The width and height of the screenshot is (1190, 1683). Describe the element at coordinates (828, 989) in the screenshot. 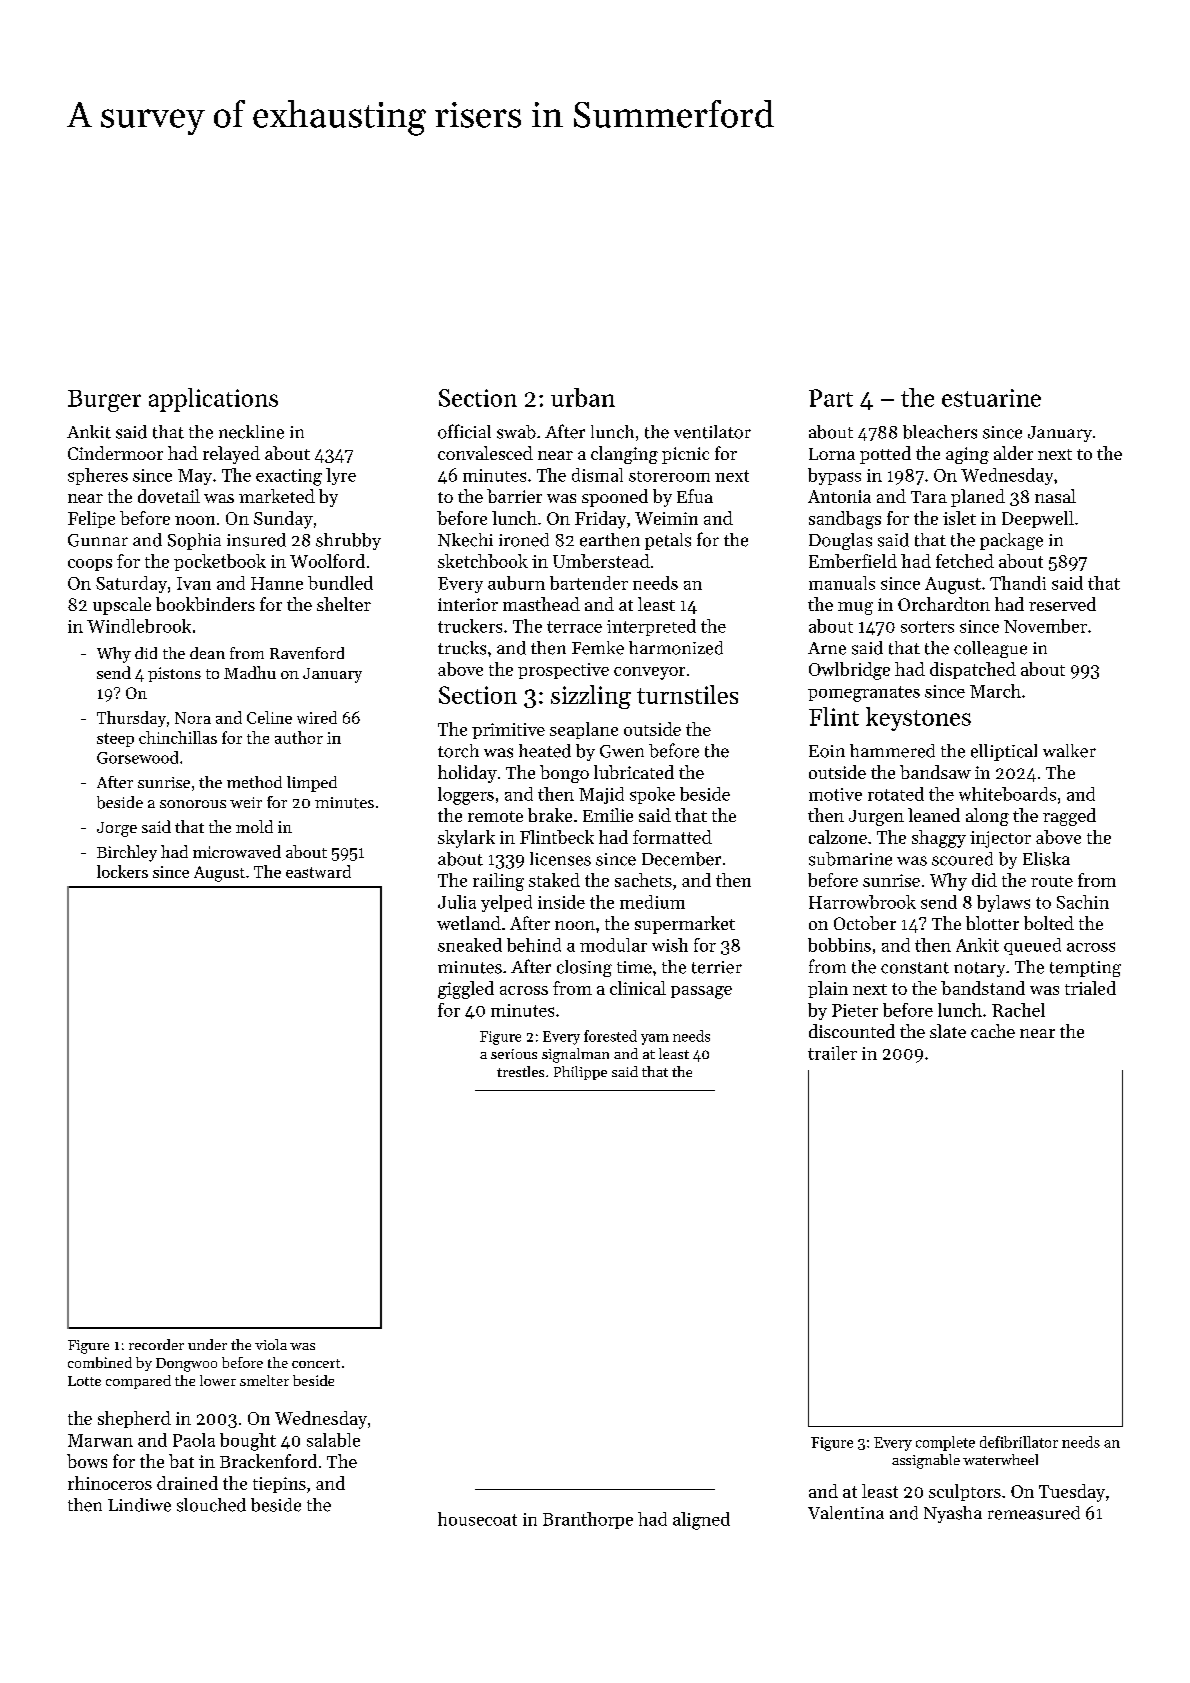

I see `plain` at that location.
